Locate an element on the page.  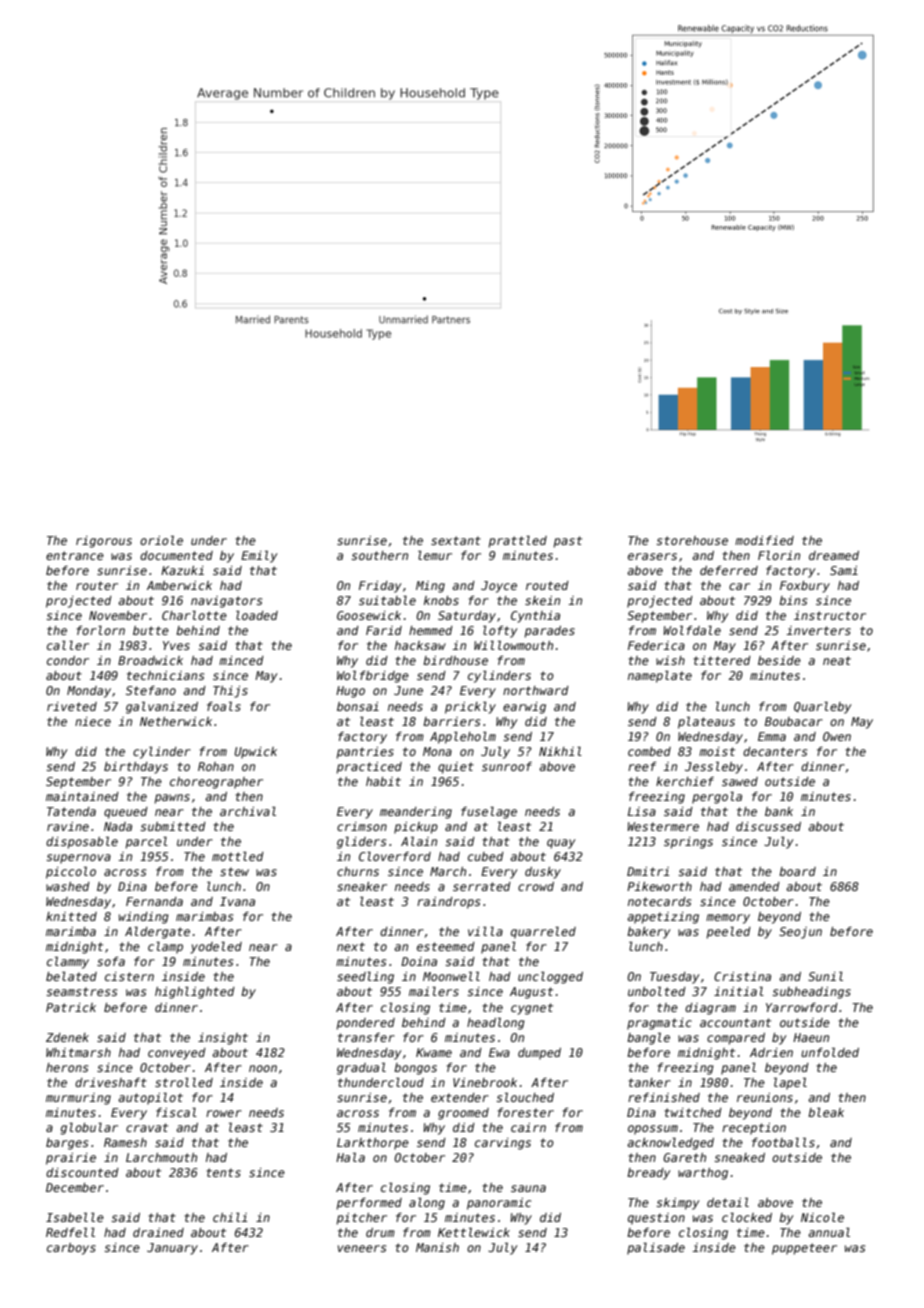
moist is located at coordinates (717, 751).
